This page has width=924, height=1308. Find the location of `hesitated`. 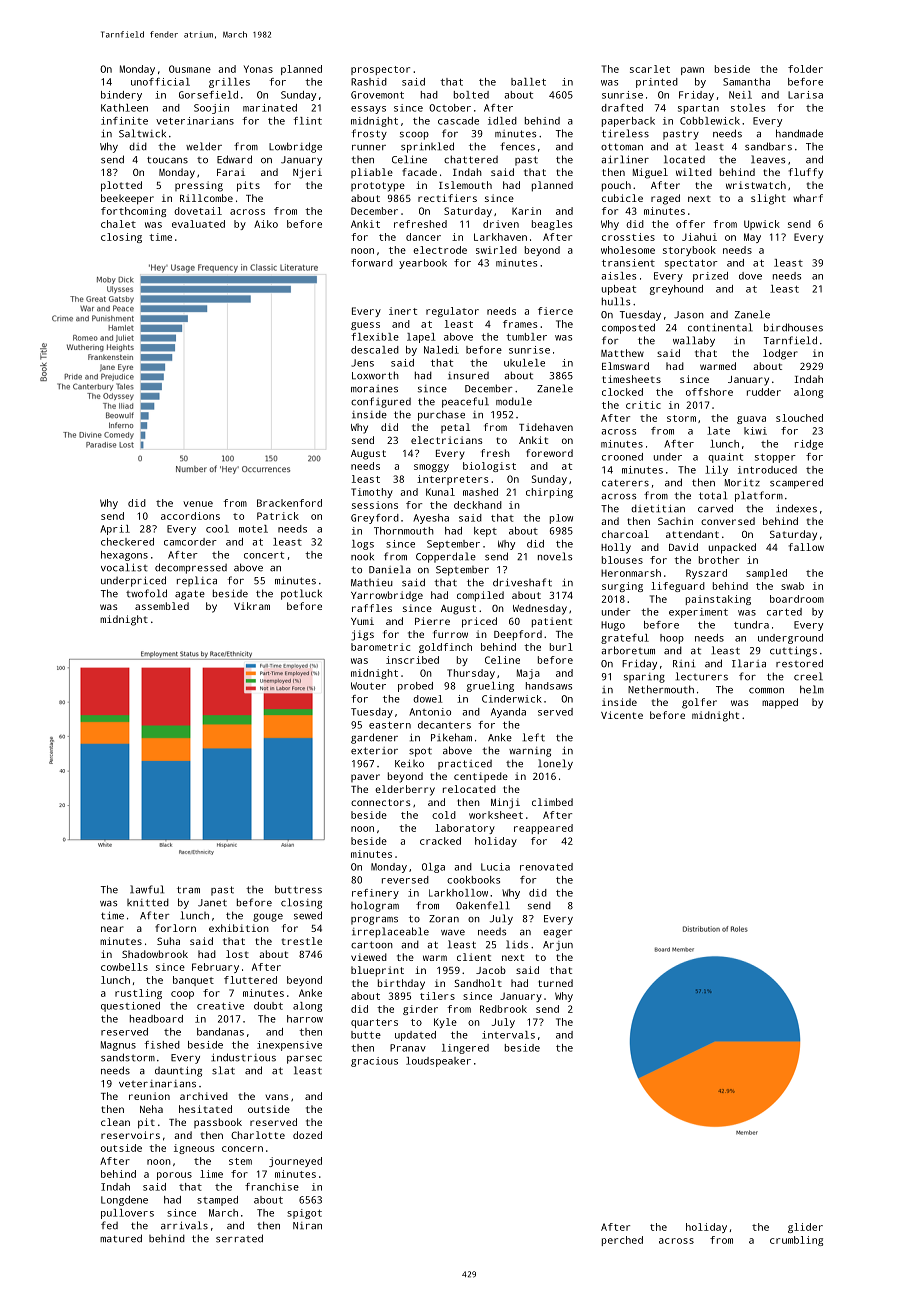

hesitated is located at coordinates (205, 1109).
